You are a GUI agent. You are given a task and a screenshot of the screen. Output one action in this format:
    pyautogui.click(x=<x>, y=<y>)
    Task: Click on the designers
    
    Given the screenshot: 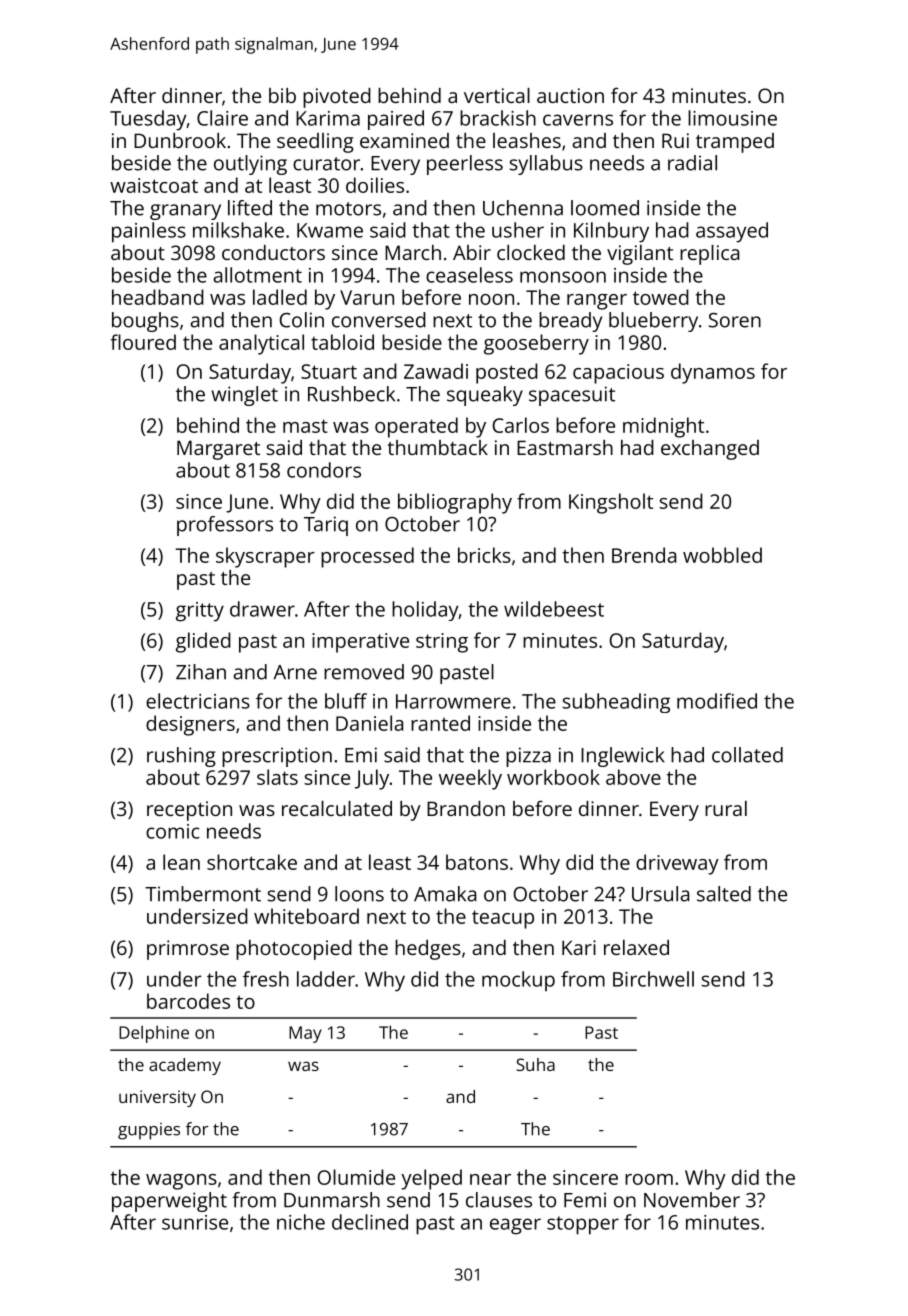 What is the action you would take?
    pyautogui.click(x=190, y=725)
